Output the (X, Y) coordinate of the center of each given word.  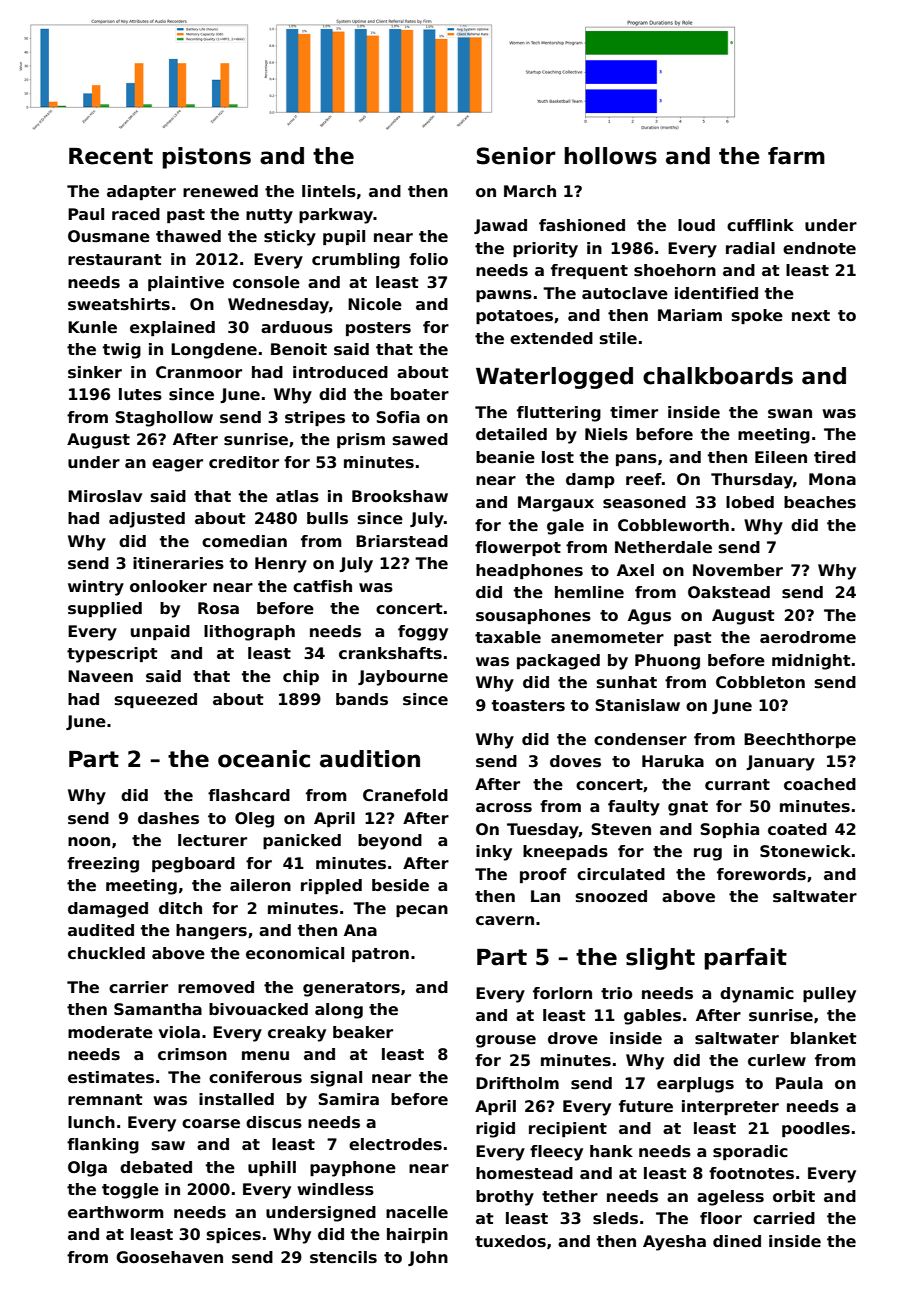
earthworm (116, 1212)
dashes (168, 818)
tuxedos (510, 1241)
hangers (211, 932)
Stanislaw (637, 705)
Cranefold (405, 795)
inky (494, 853)
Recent (111, 156)
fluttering (559, 414)
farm (796, 156)
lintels (329, 191)
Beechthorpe (800, 740)
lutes (140, 394)
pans (636, 460)
